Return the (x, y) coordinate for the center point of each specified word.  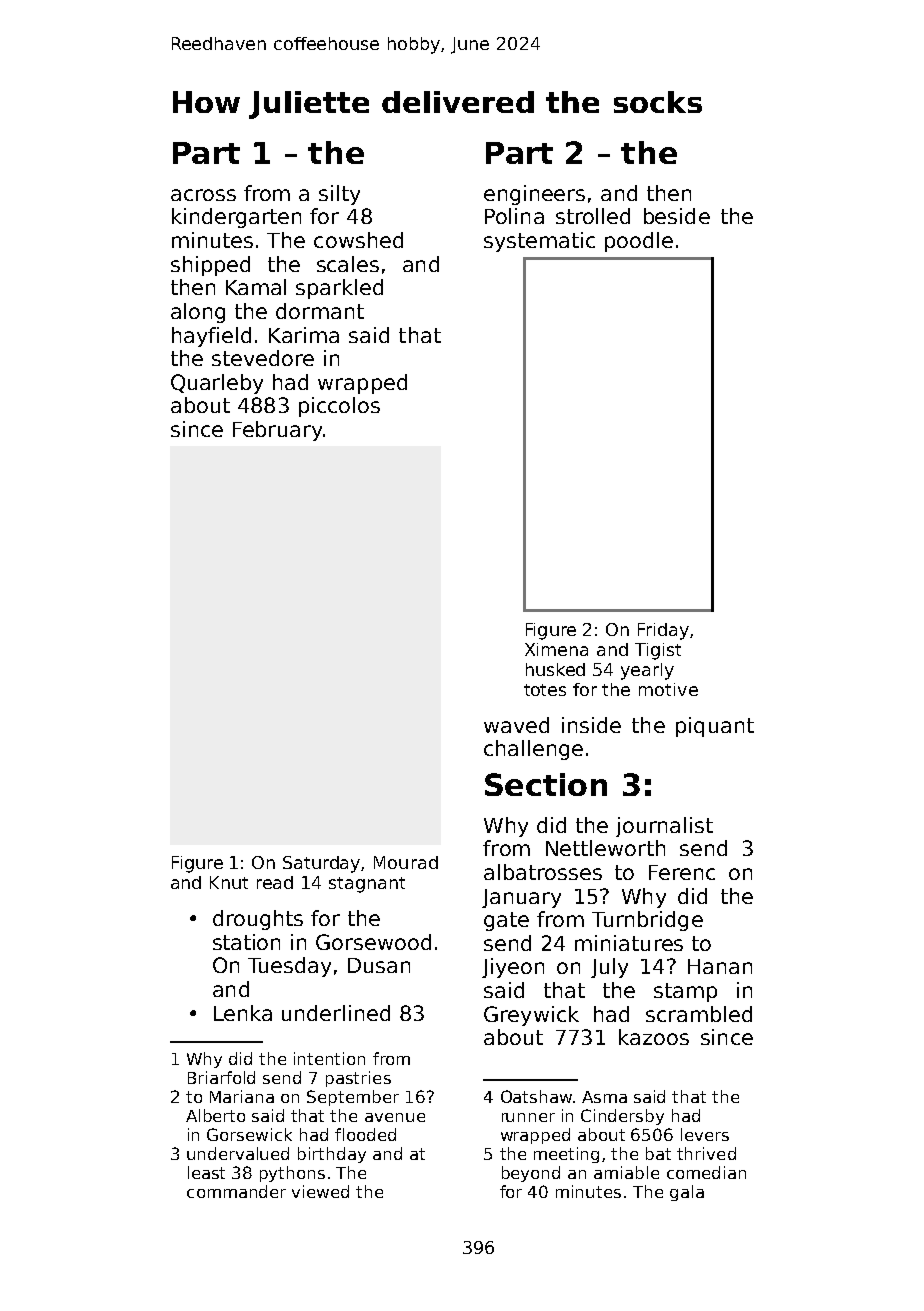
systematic (539, 242)
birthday (332, 1155)
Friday (663, 631)
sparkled (339, 289)
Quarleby (217, 384)
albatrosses (543, 872)
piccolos (339, 407)
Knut (229, 882)
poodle (639, 242)
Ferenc (682, 872)
